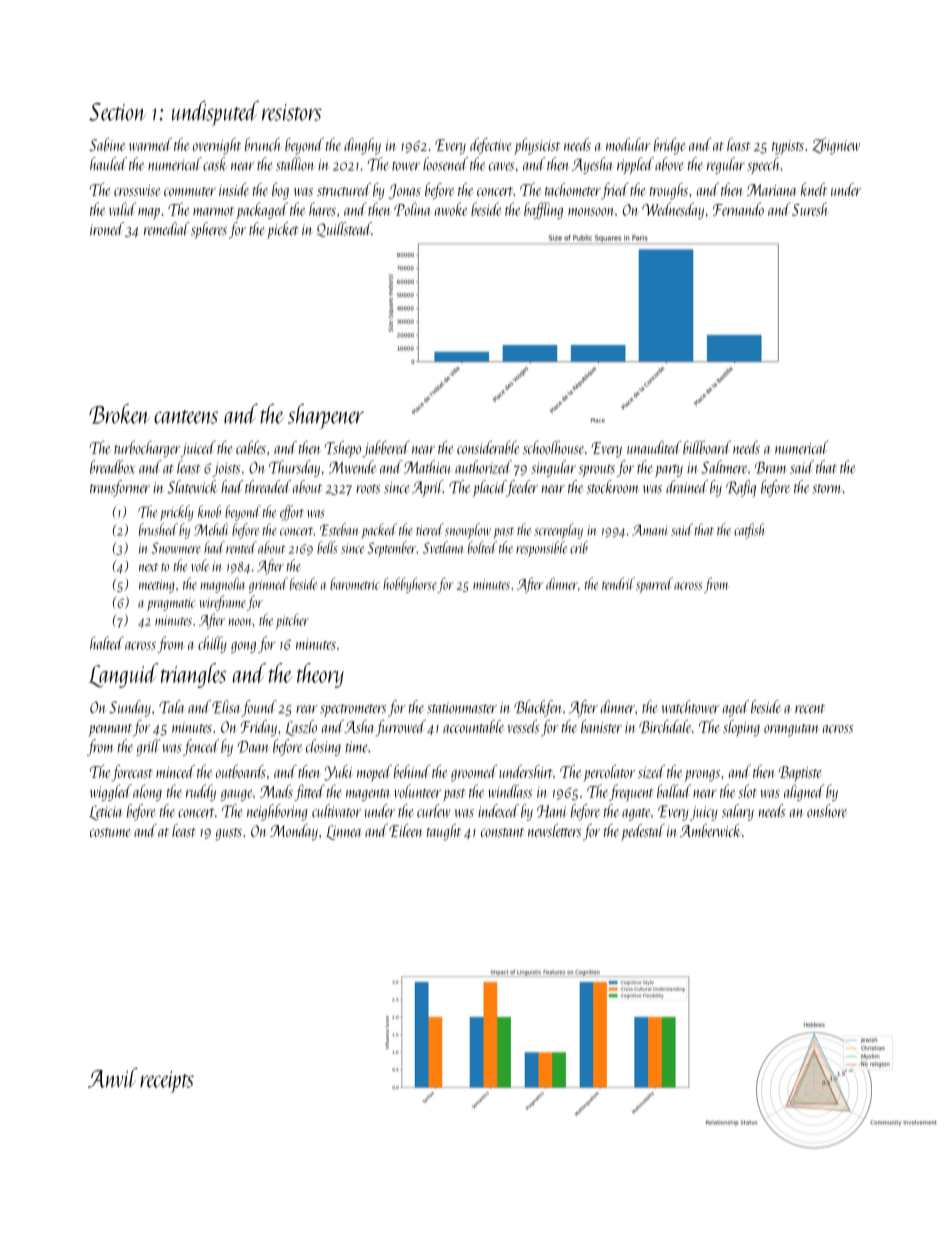 This screenshot has height=1233, width=952. What do you see at coordinates (554, 830) in the screenshot?
I see `newsletters` at bounding box center [554, 830].
